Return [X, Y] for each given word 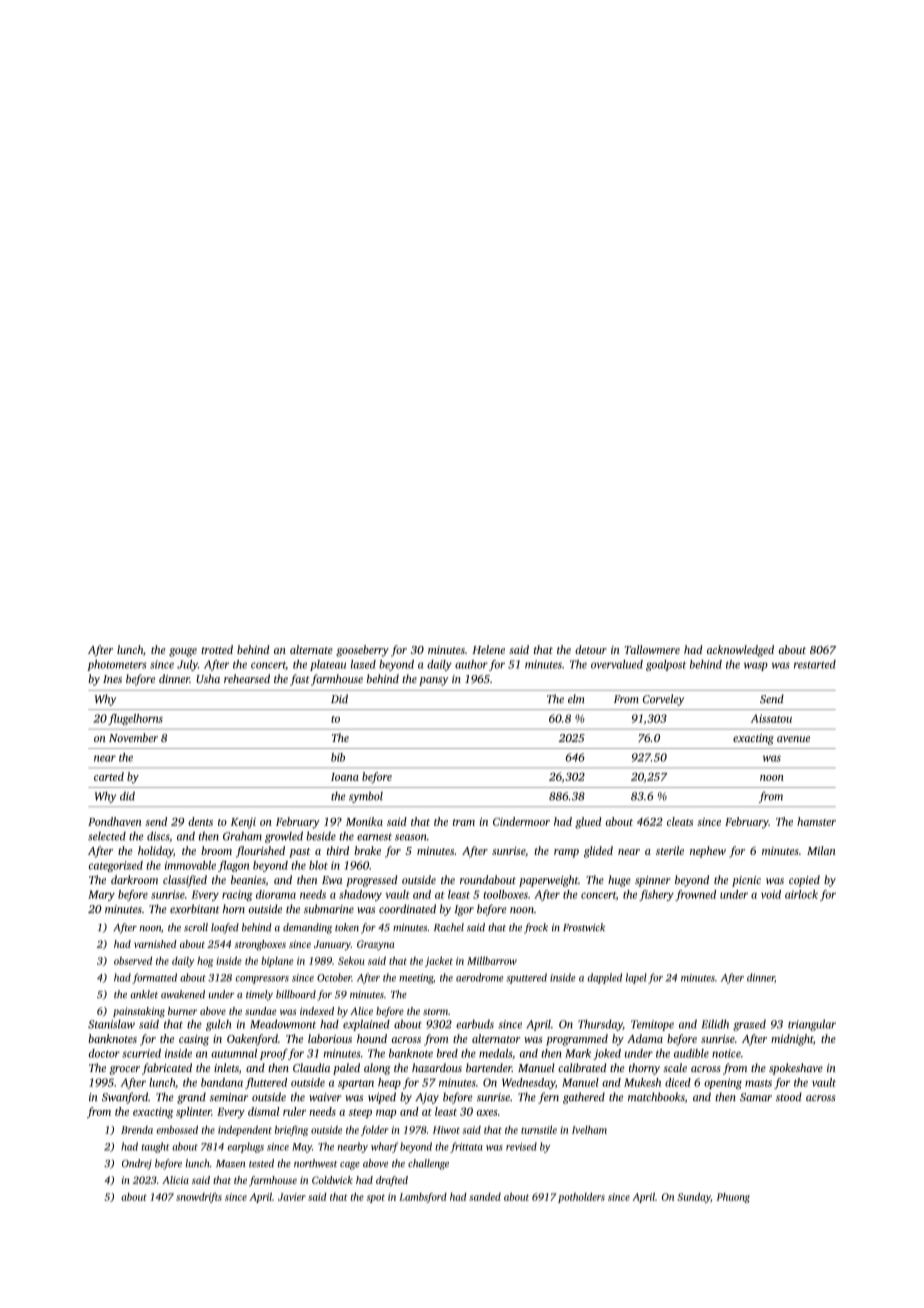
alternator [496, 1038]
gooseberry [362, 651]
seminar [229, 1097]
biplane [277, 962]
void [771, 894]
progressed [371, 881]
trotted [217, 649]
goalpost [666, 665]
